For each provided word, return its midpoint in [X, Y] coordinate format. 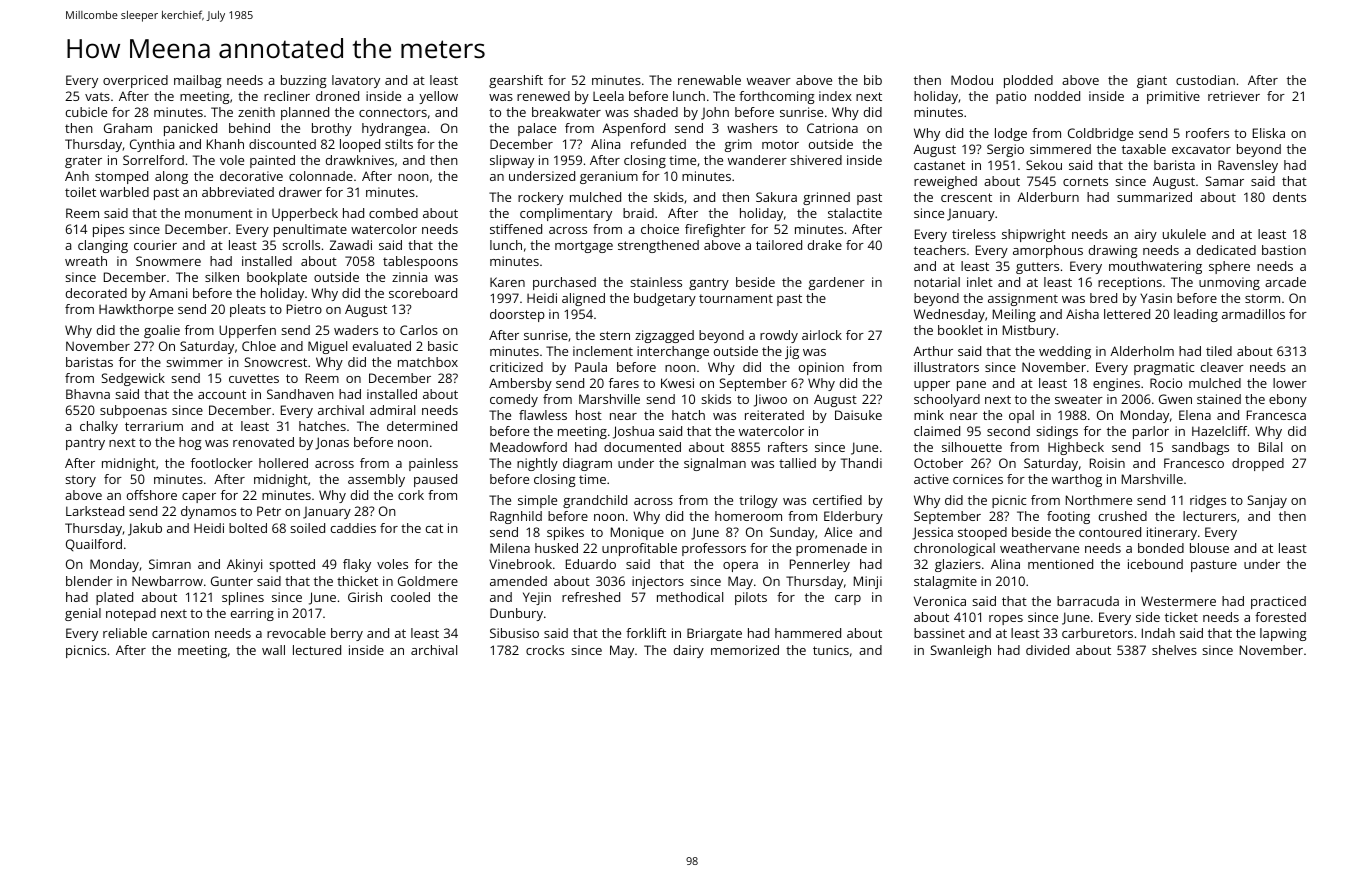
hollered [283, 463]
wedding [1065, 352]
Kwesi [677, 383]
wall [273, 650]
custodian [1205, 80]
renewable [709, 80]
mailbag [198, 81]
